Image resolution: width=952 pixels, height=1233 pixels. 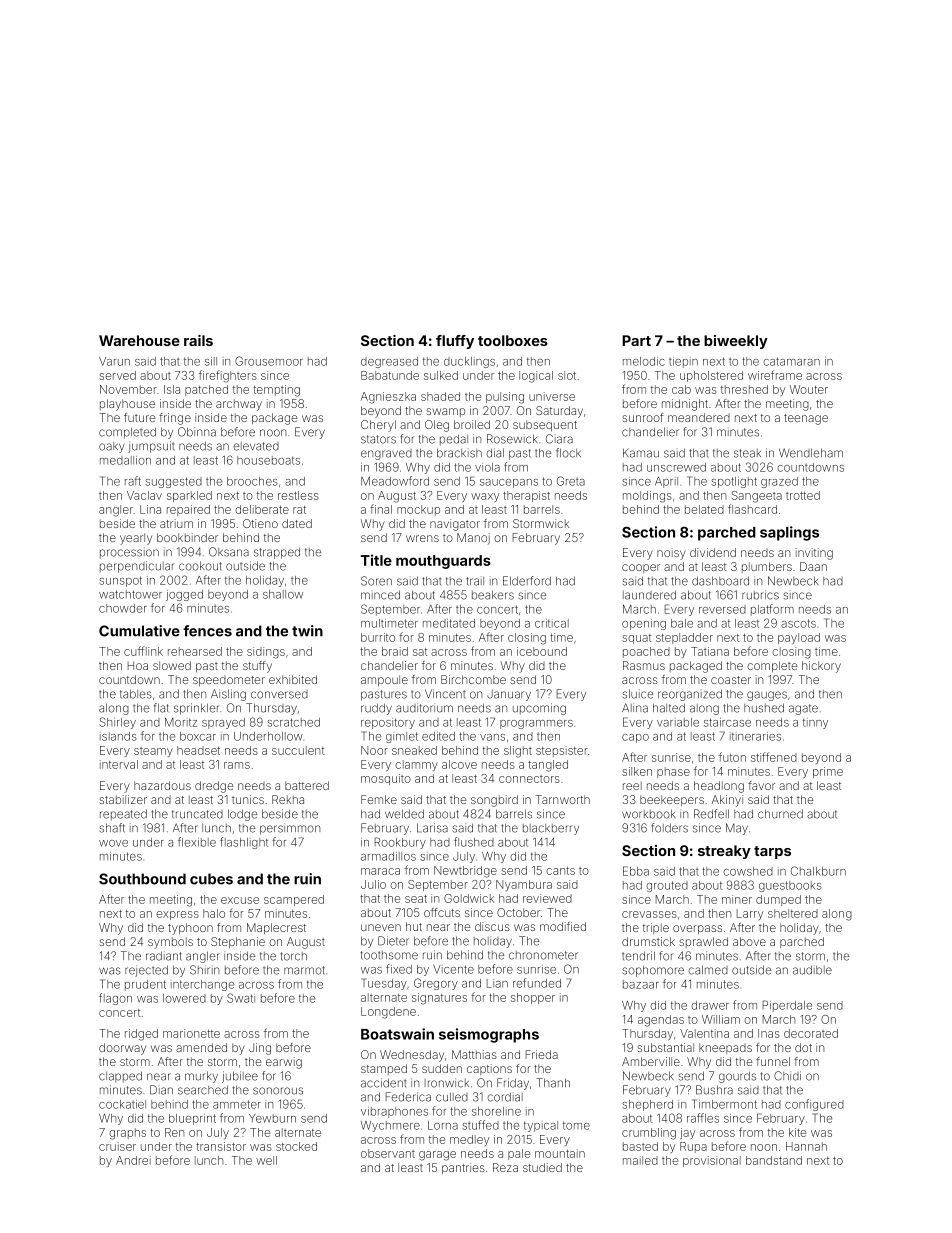 What do you see at coordinates (307, 631) in the page?
I see `twin` at bounding box center [307, 631].
